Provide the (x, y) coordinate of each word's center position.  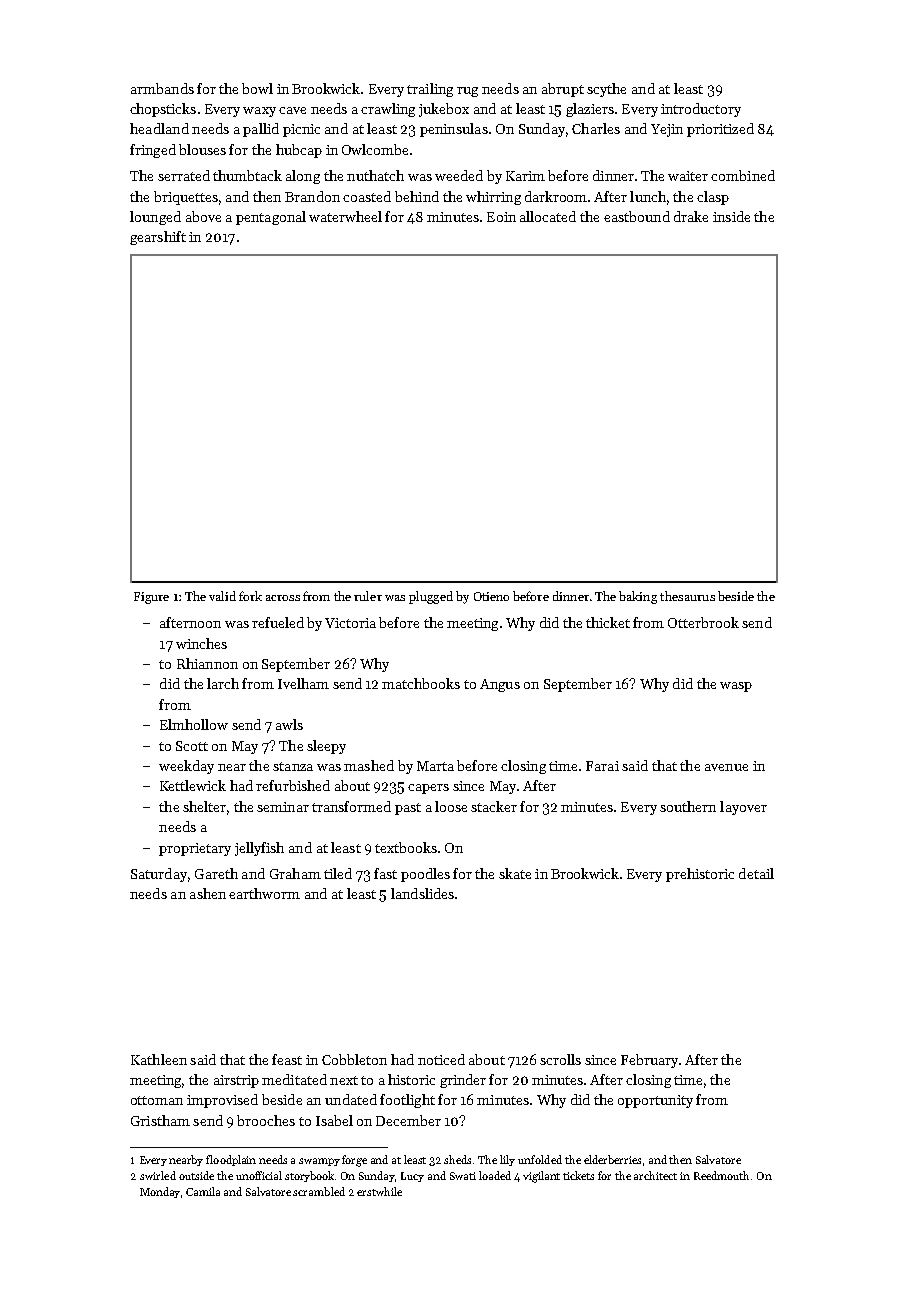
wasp (736, 687)
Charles (596, 128)
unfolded (540, 1159)
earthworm (264, 893)
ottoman (157, 1100)
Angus (500, 685)
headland (159, 128)
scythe (606, 90)
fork (250, 596)
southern (688, 806)
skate (515, 873)
